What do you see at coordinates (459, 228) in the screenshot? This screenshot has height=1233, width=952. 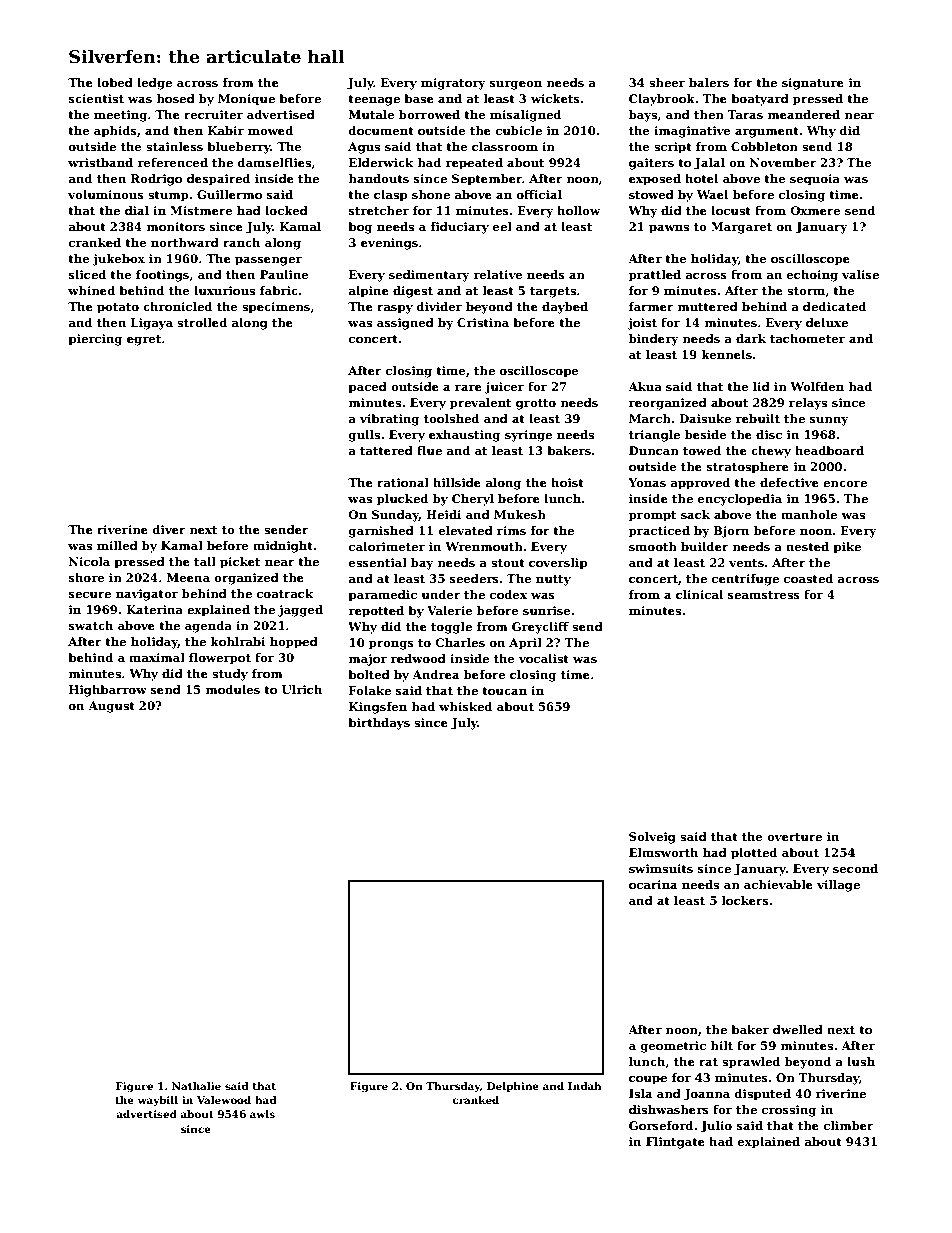 I see `fiduciary` at bounding box center [459, 228].
